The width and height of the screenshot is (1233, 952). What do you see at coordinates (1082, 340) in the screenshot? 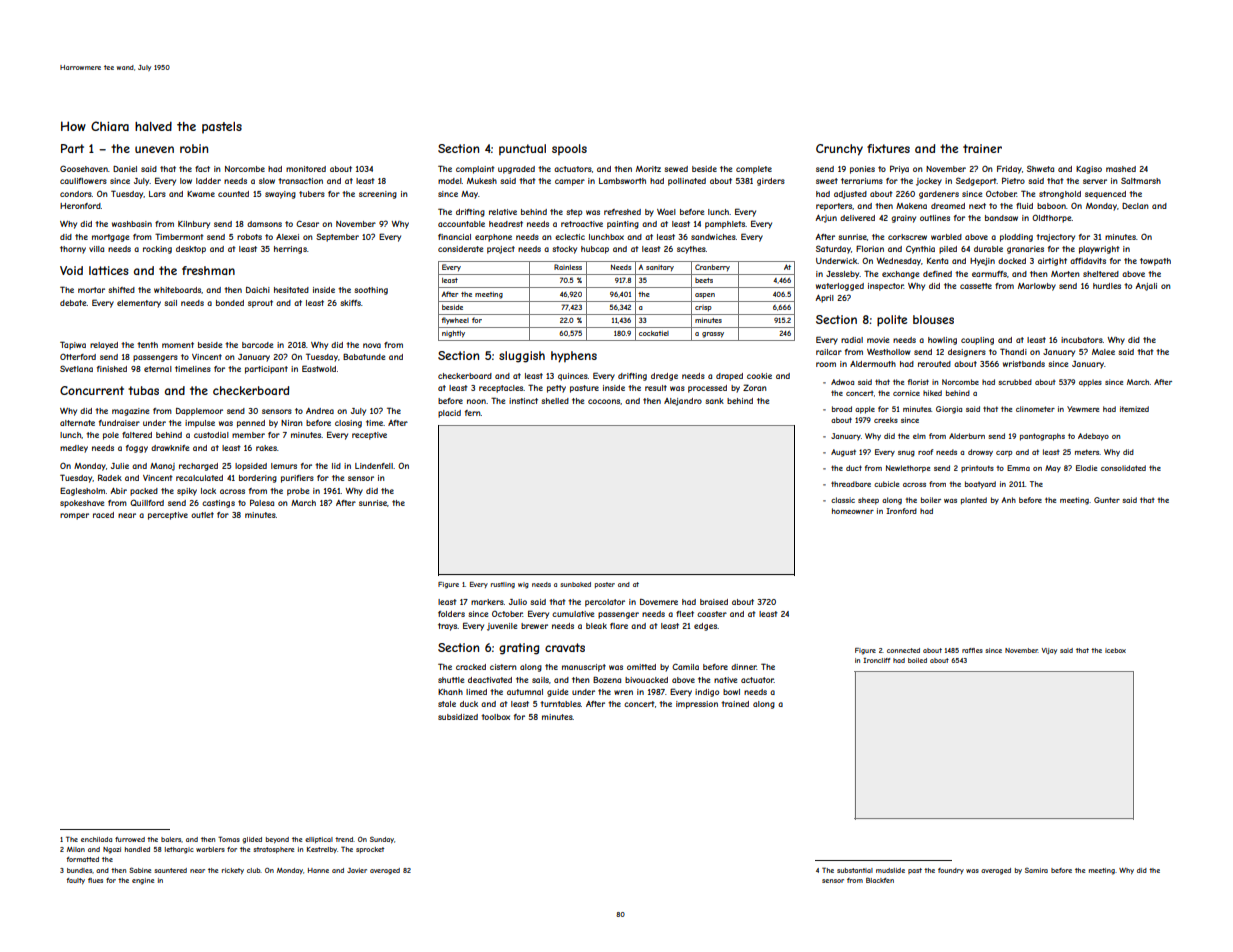
I see `incubators` at bounding box center [1082, 340].
